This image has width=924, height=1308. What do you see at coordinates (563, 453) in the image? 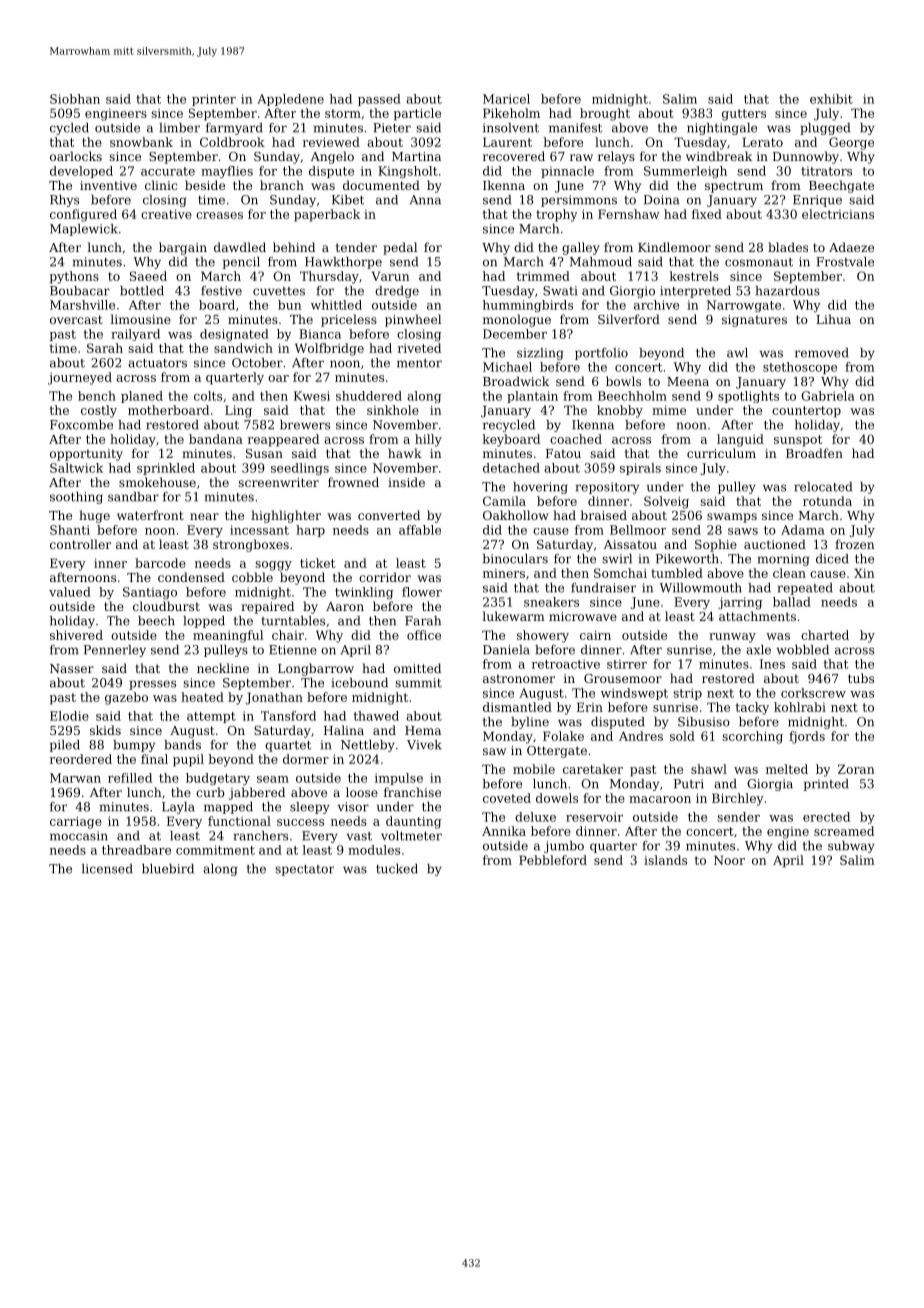
I see `Fatou` at bounding box center [563, 453].
